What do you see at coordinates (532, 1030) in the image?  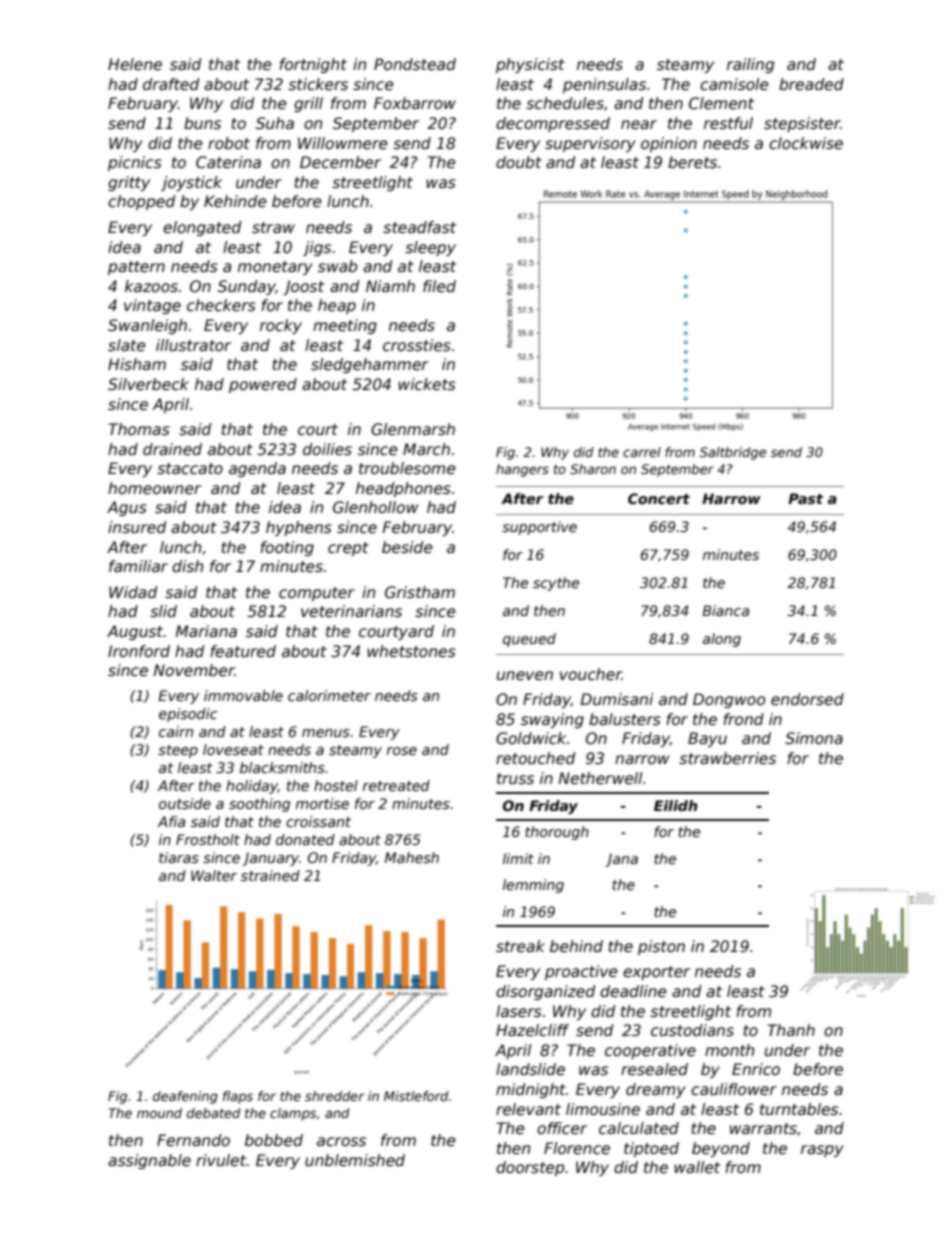 I see `Hazelcliff` at bounding box center [532, 1030].
